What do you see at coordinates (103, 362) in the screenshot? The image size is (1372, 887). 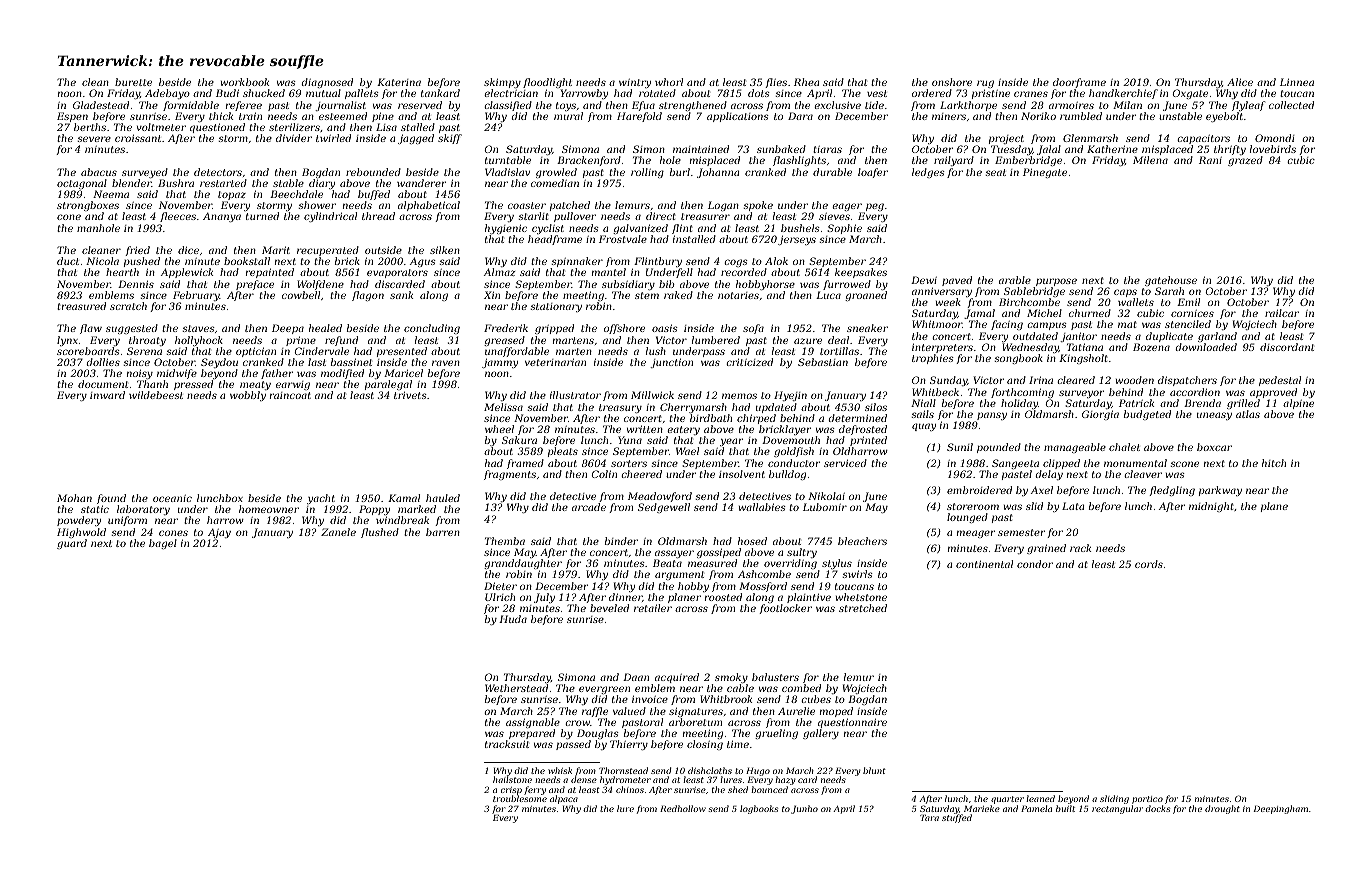 I see `dollies` at bounding box center [103, 362].
